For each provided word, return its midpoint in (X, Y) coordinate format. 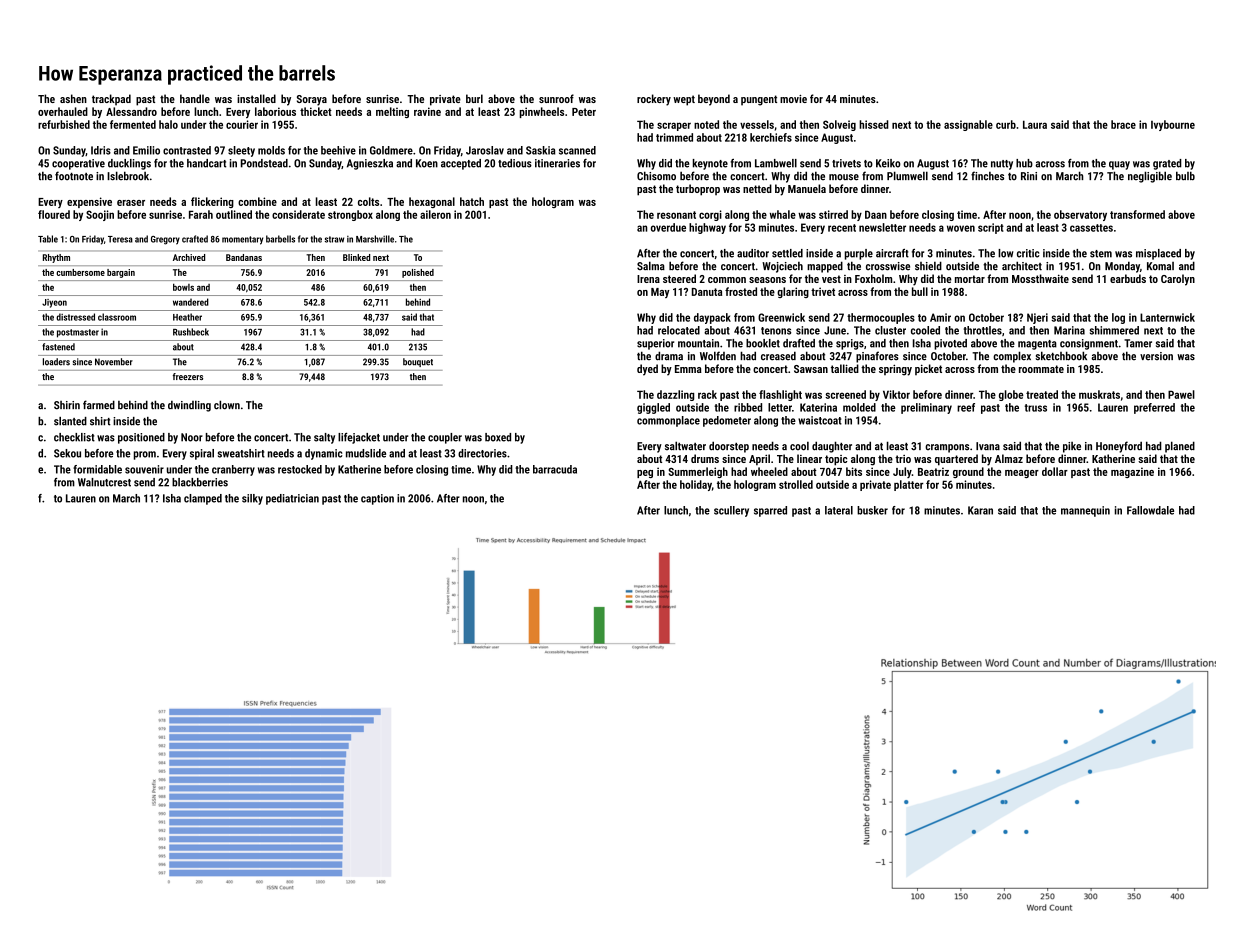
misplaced (1158, 254)
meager (1022, 474)
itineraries (557, 163)
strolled (796, 484)
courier (242, 124)
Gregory (165, 240)
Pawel (1181, 394)
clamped (203, 499)
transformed (1137, 214)
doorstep (729, 447)
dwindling (189, 406)
